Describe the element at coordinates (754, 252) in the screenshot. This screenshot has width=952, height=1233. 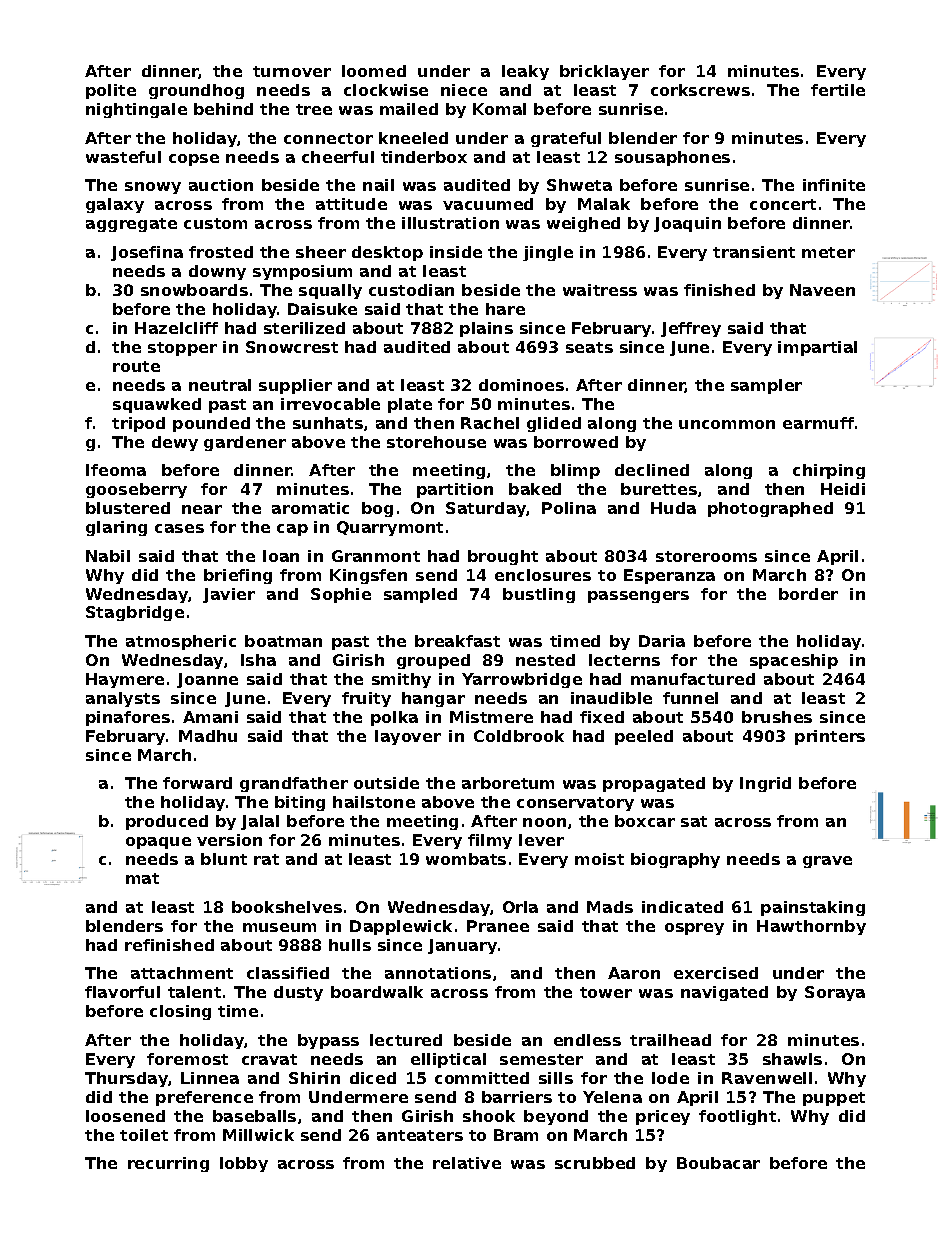
I see `transient` at that location.
